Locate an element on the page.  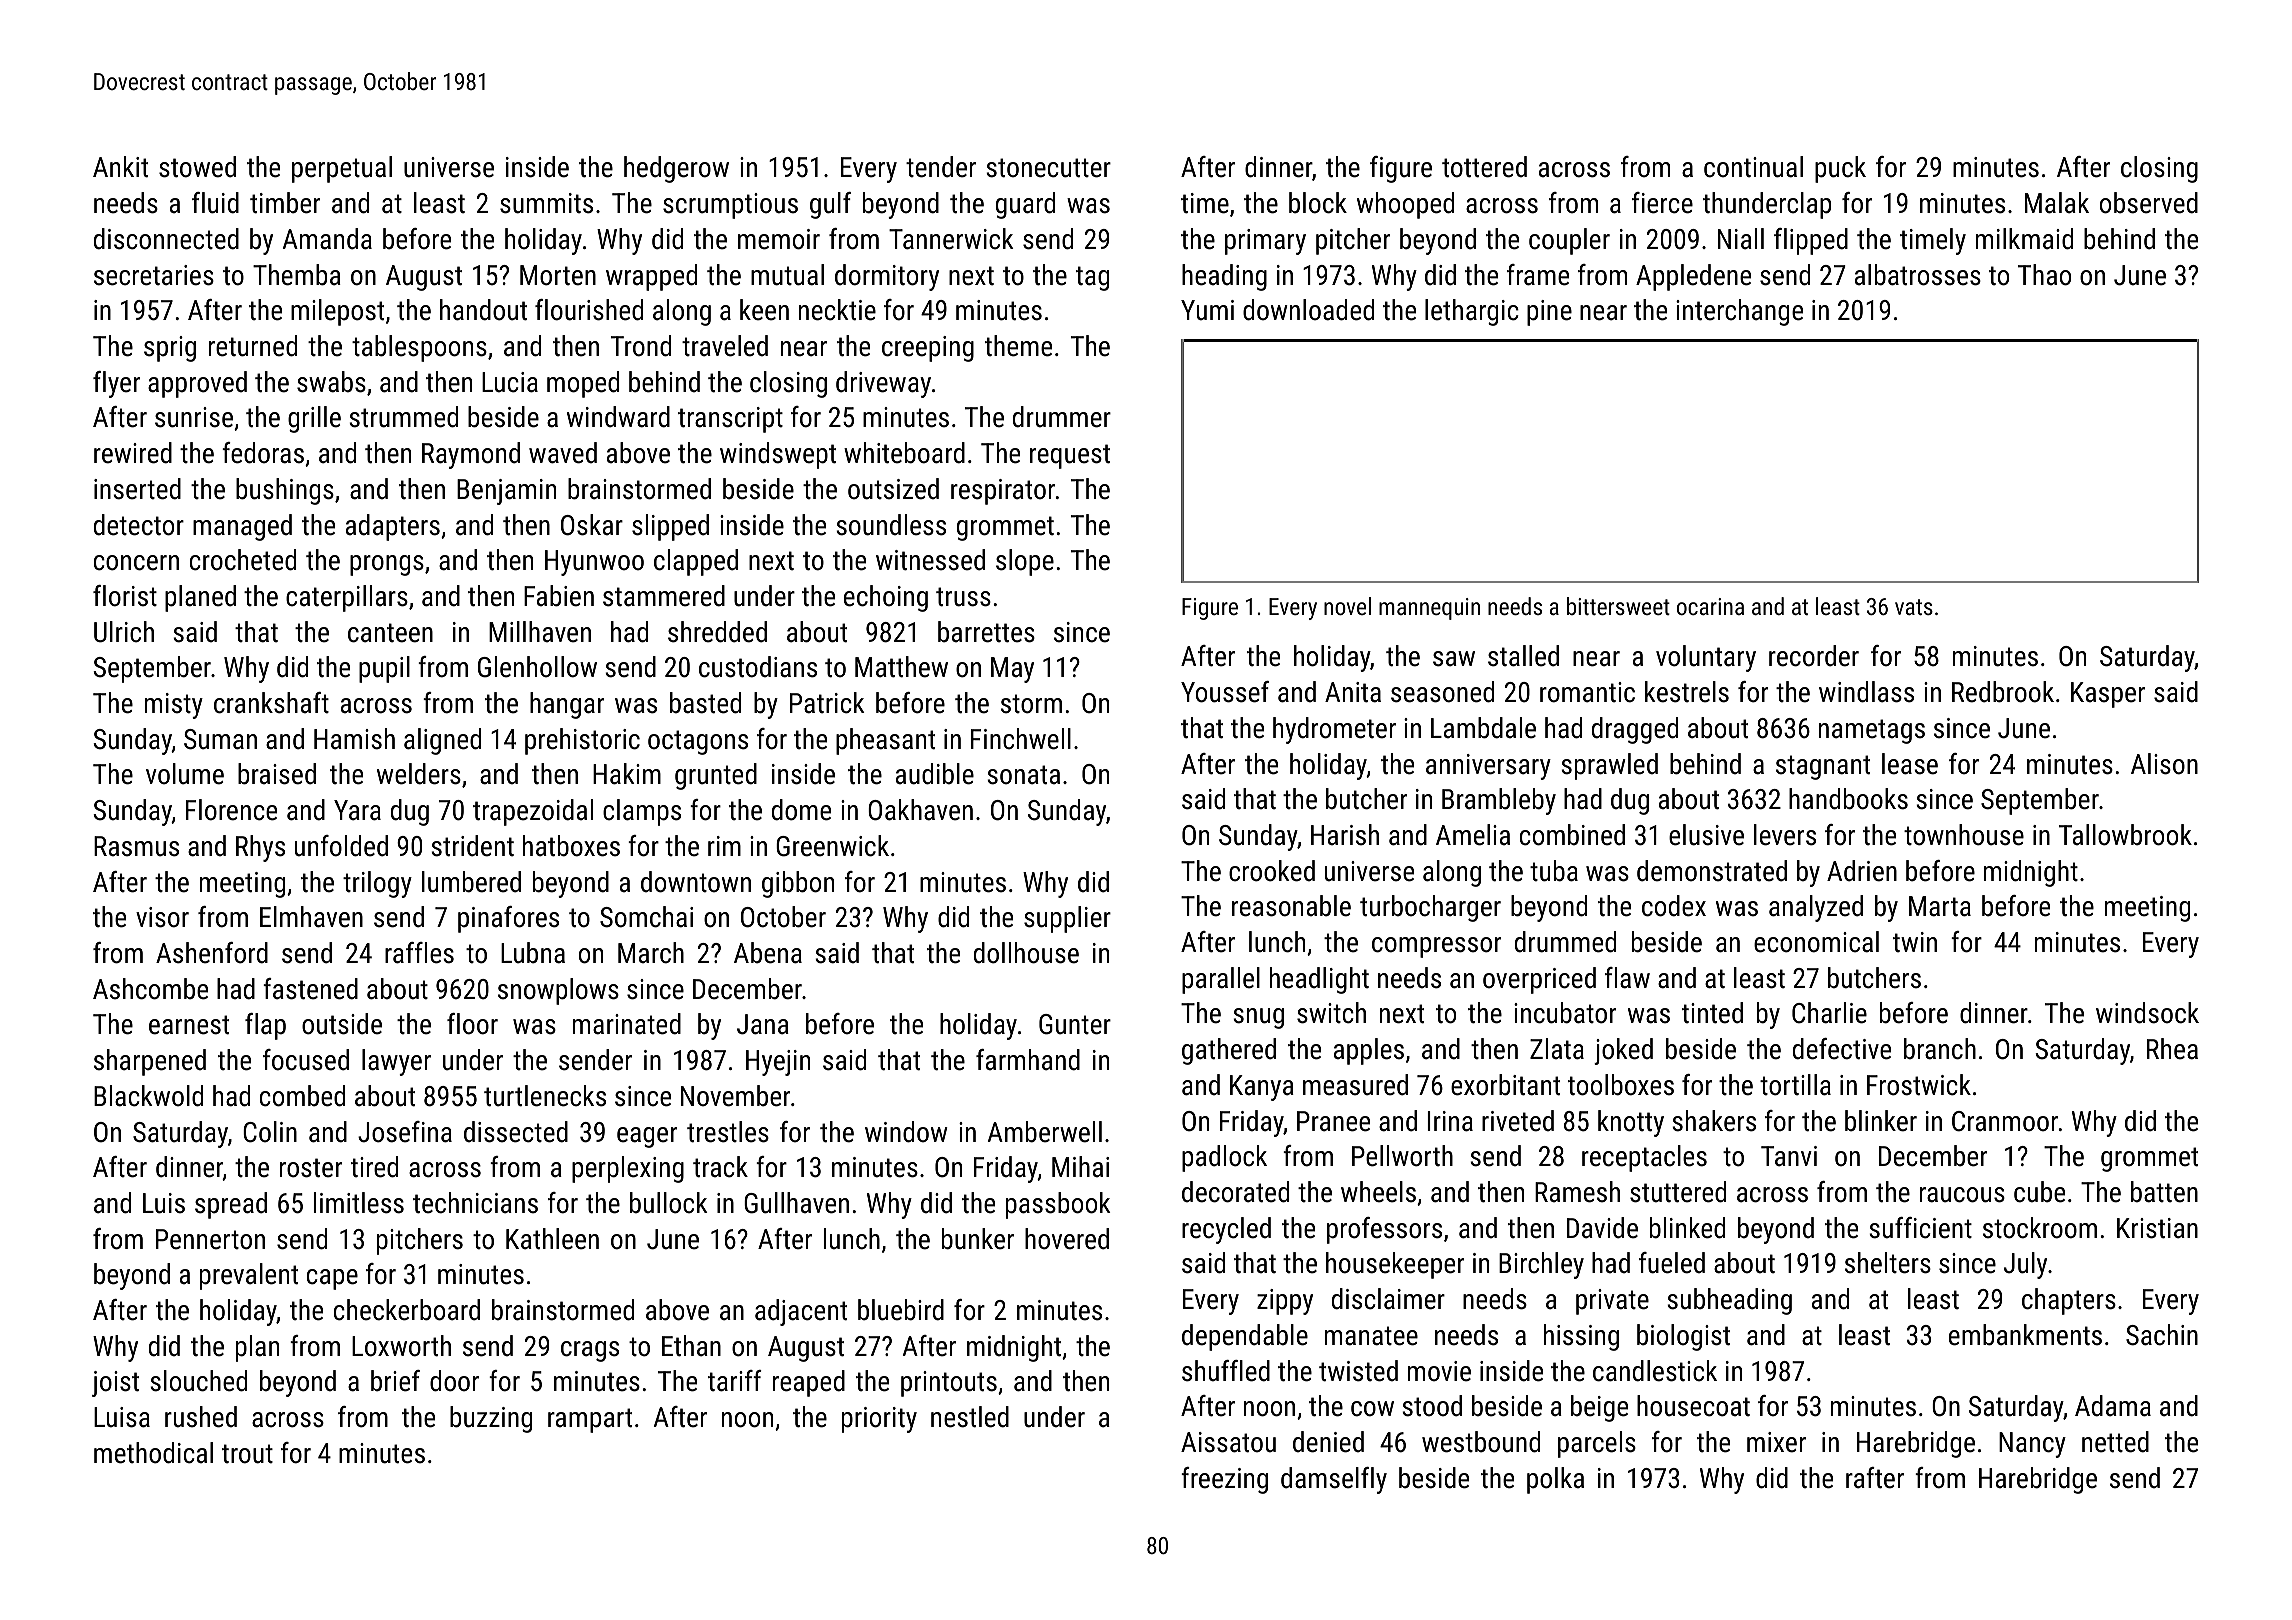
May is located at coordinates (1012, 670).
